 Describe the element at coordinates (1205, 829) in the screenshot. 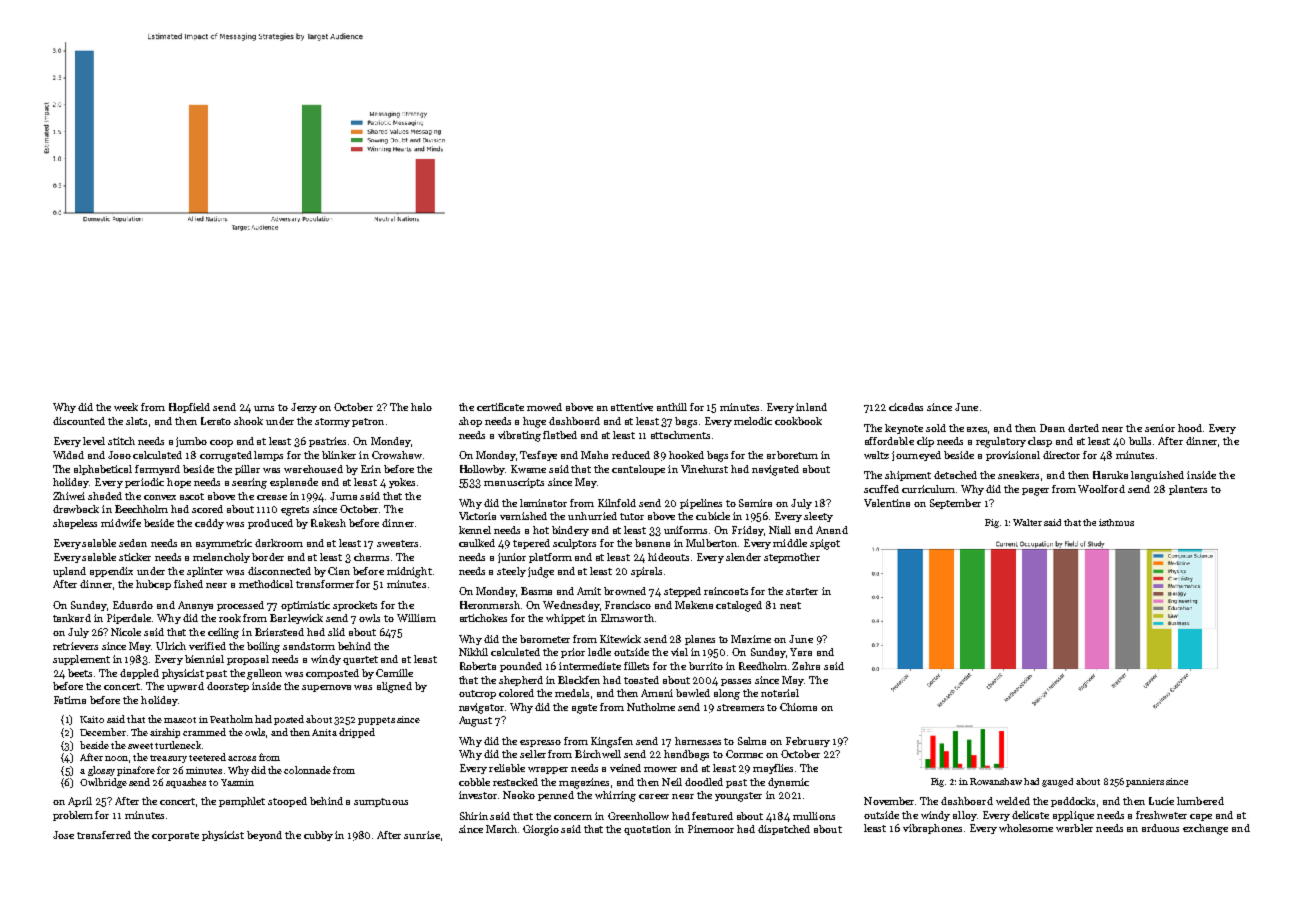

I see `exchange` at that location.
